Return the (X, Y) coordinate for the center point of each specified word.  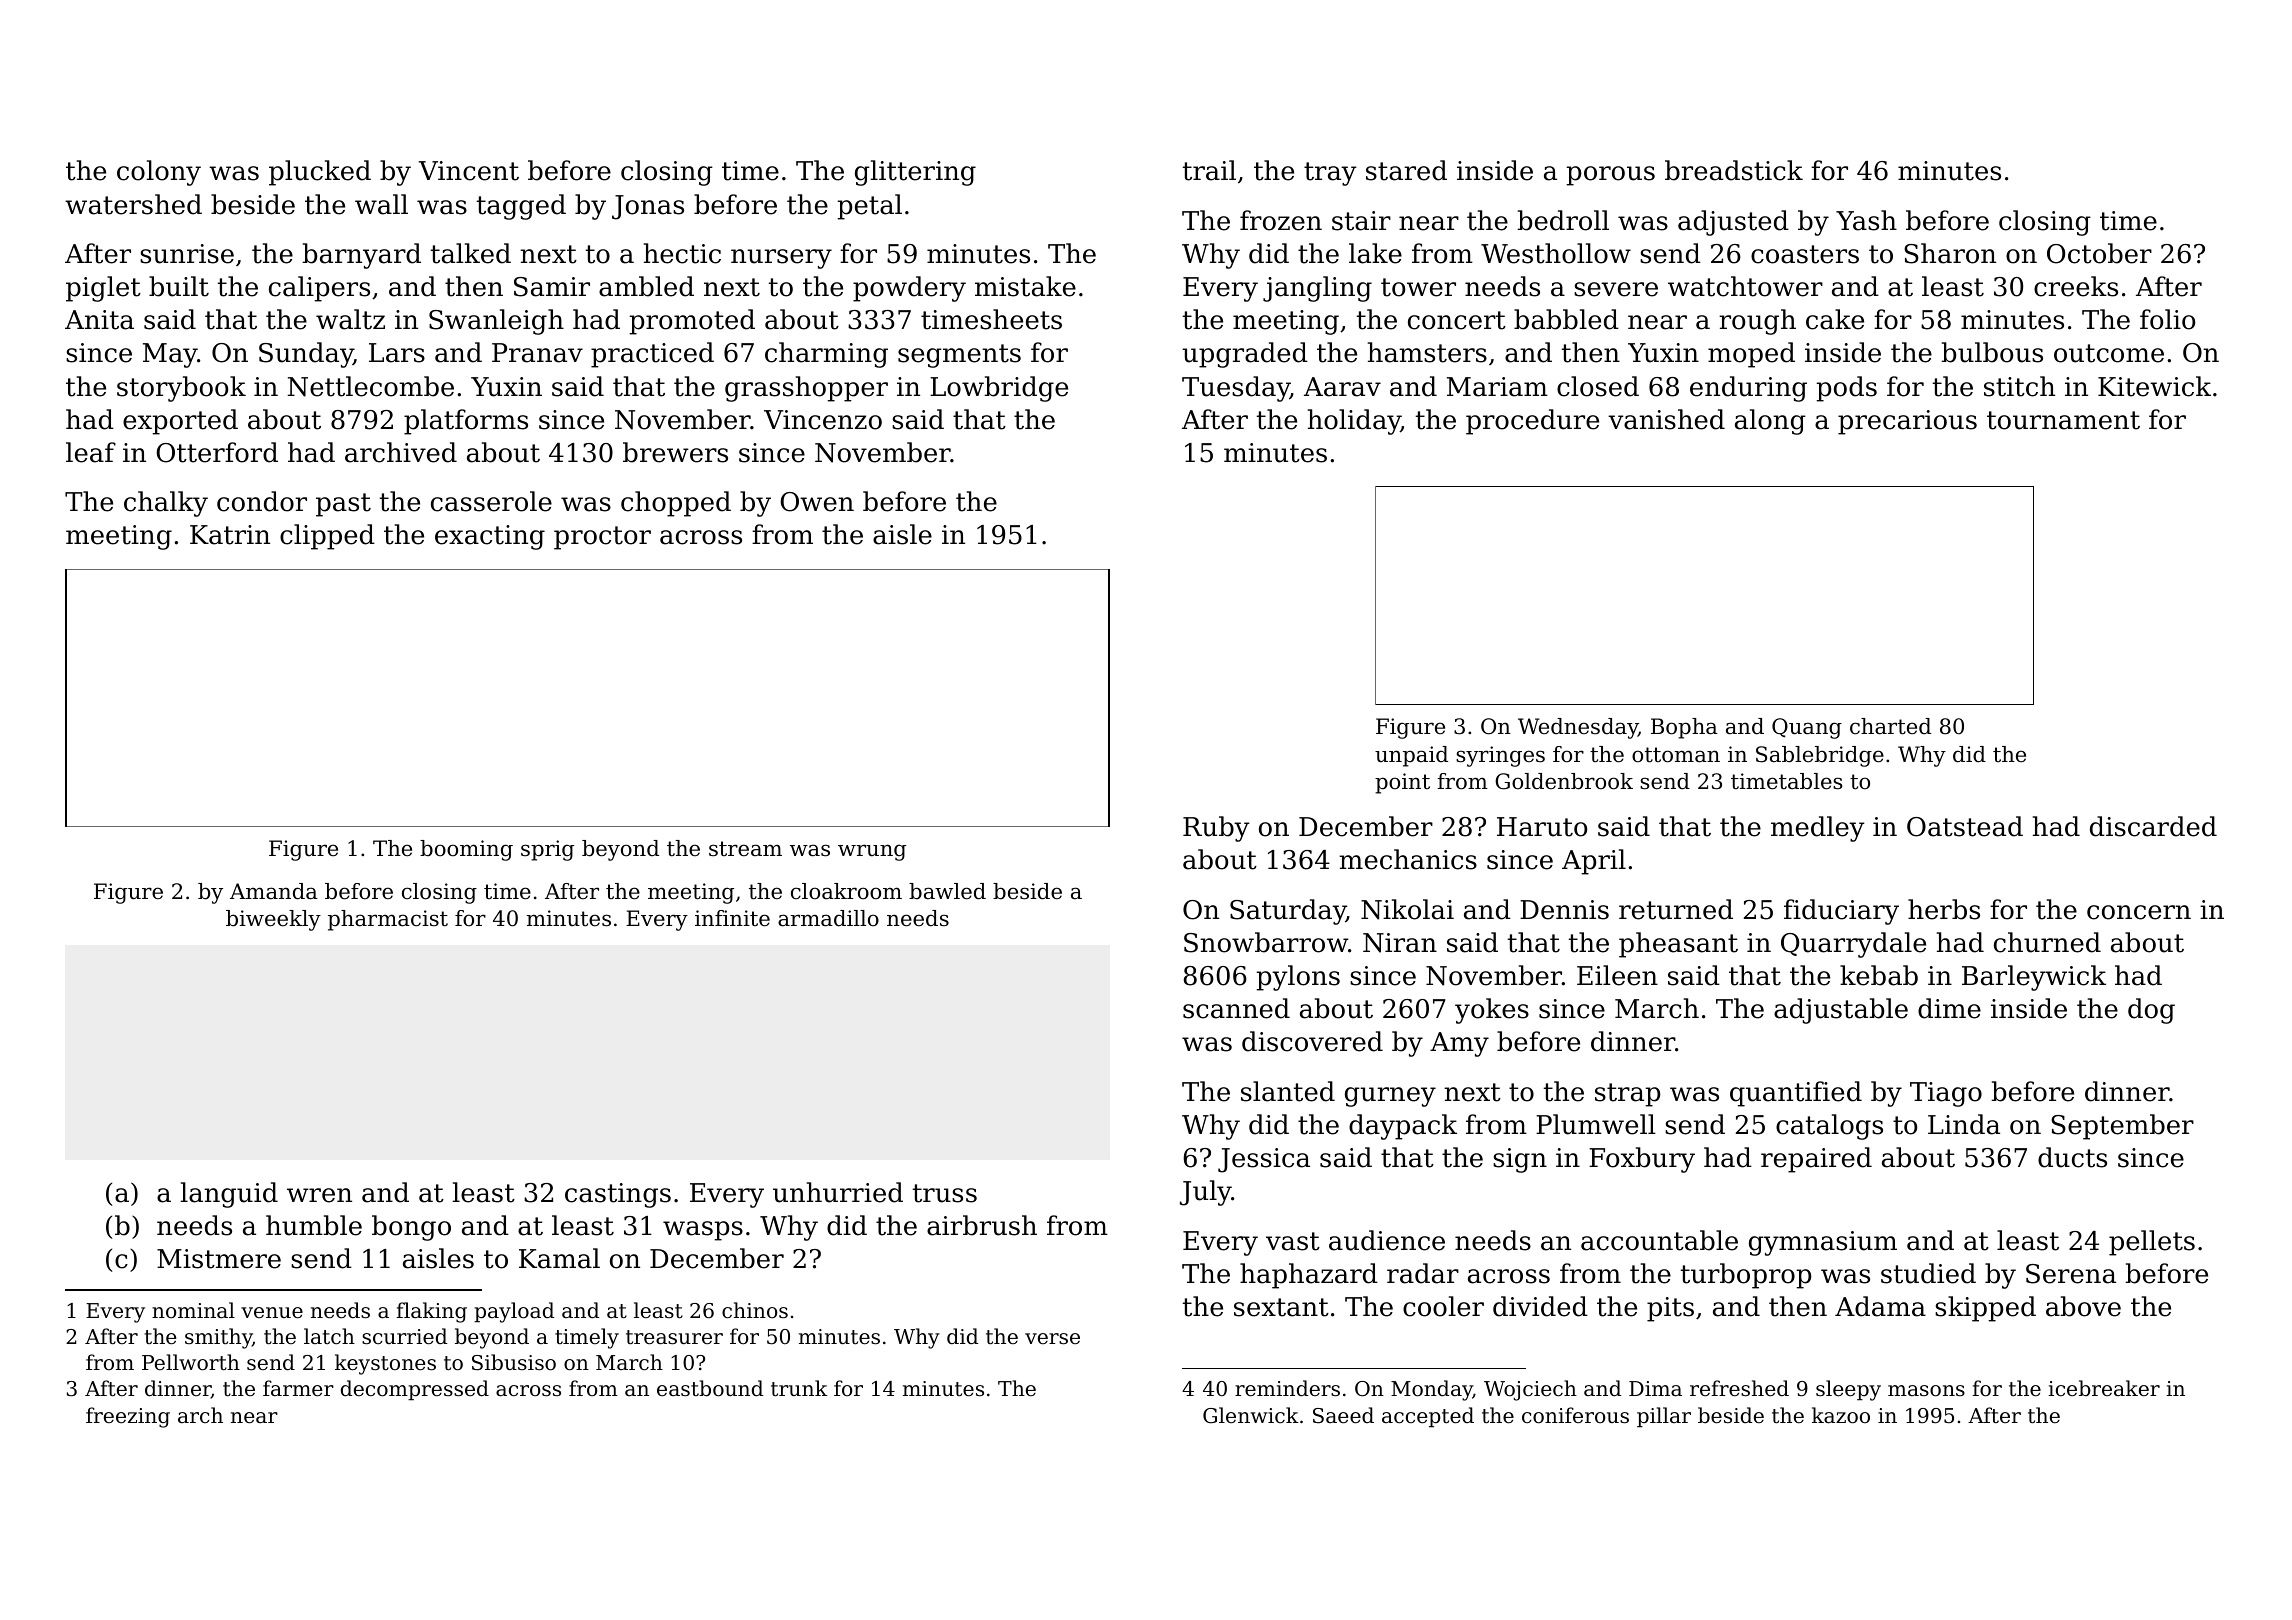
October (2099, 253)
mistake (1025, 286)
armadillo (828, 918)
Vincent (469, 171)
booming (466, 850)
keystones (385, 1364)
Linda (1964, 1124)
